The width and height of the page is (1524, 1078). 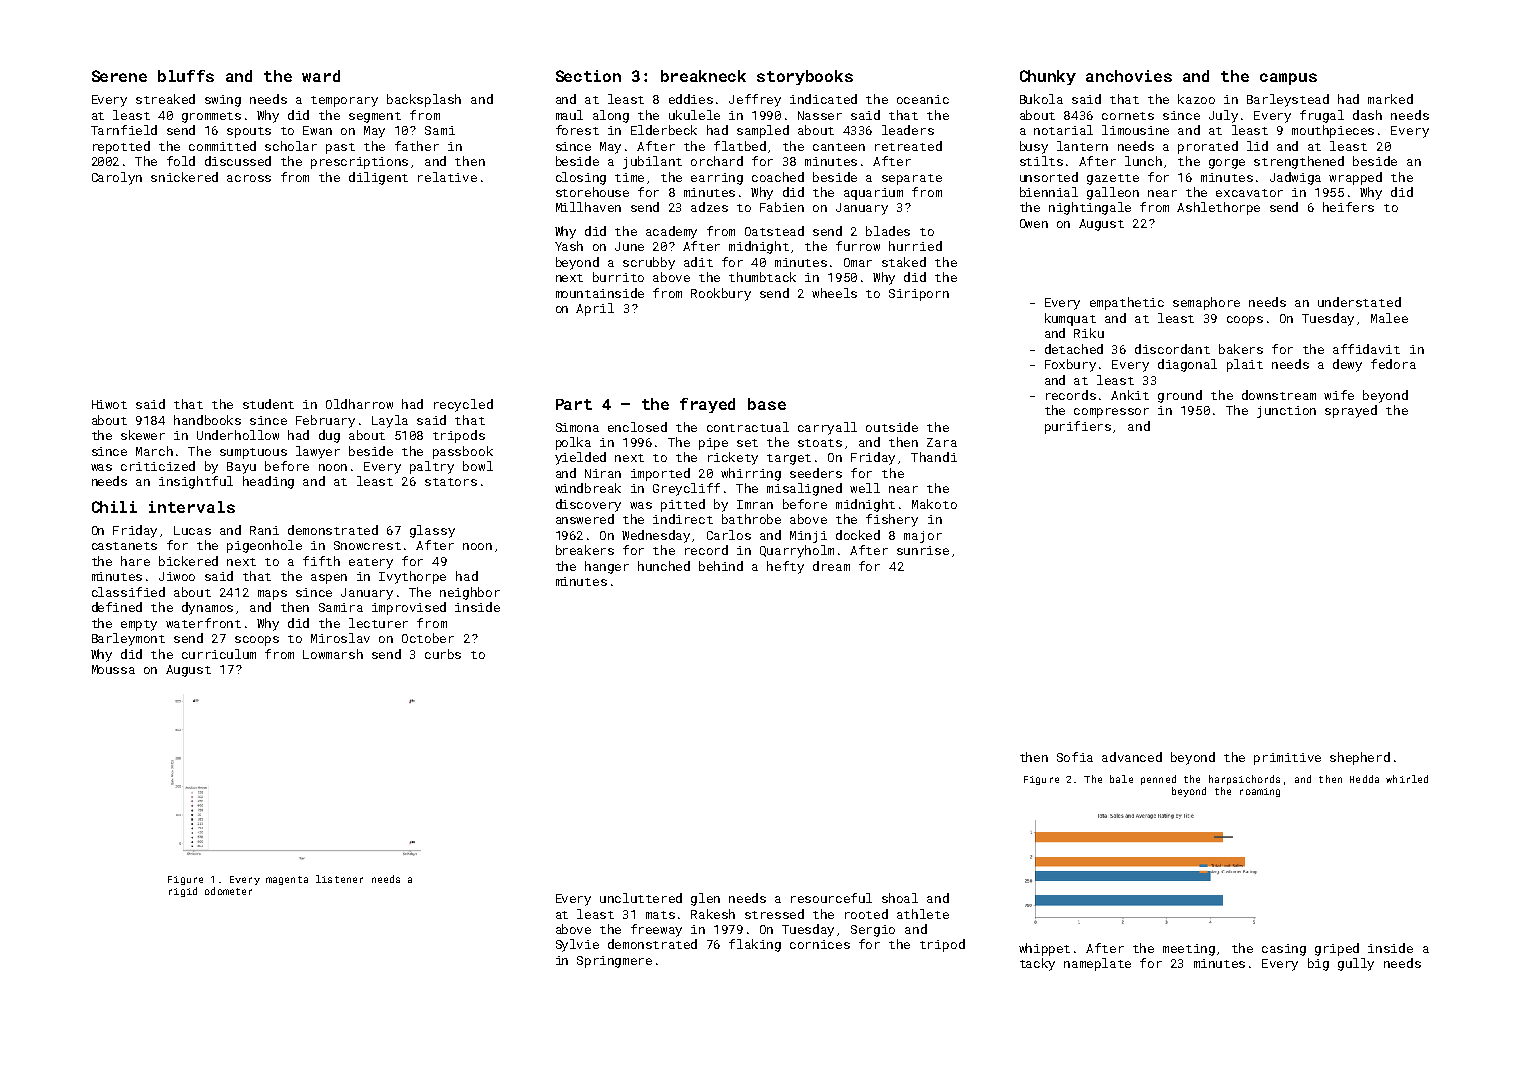 What do you see at coordinates (339, 879) in the page?
I see `listener` at bounding box center [339, 879].
